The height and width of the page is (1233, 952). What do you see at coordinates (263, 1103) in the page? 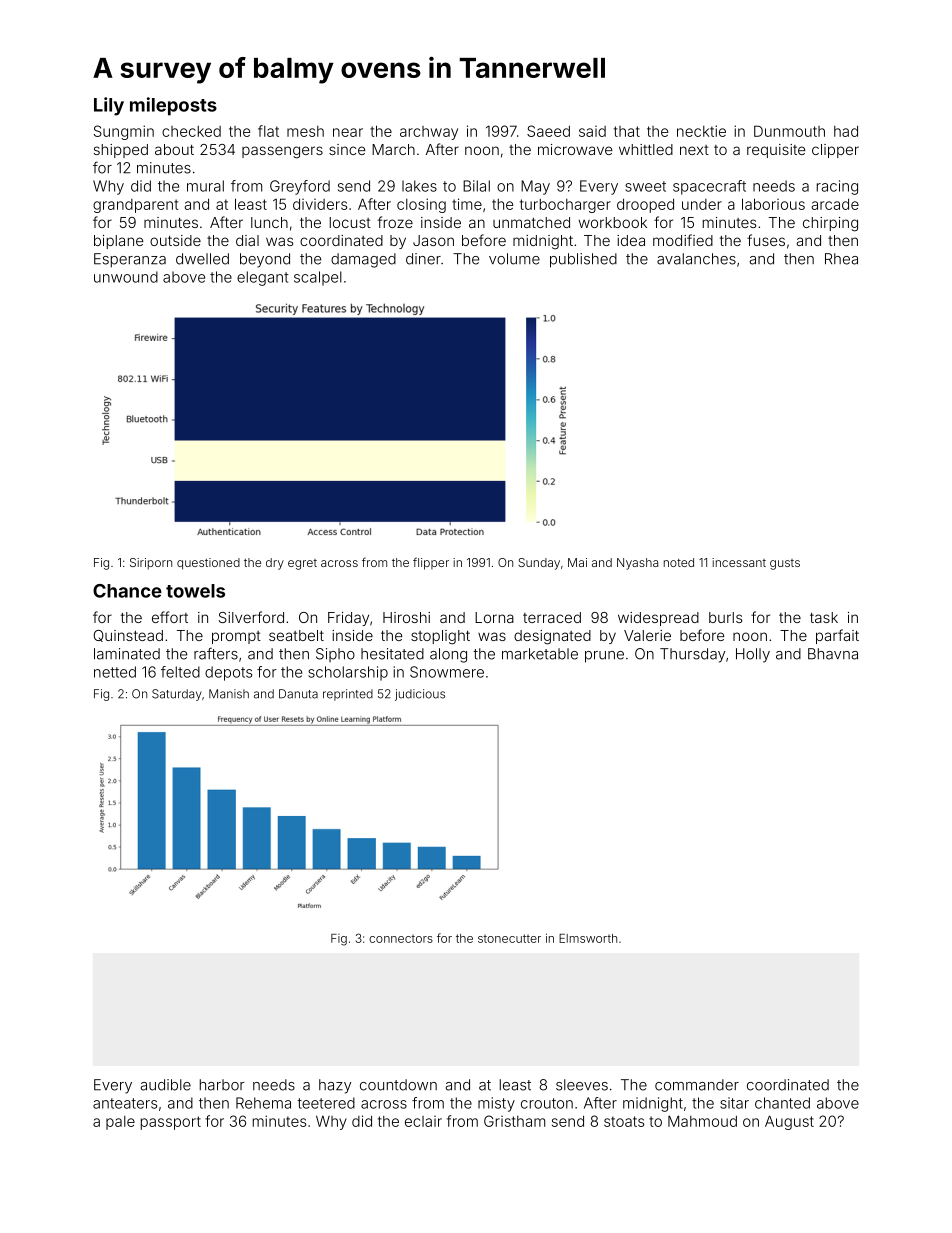
I see `Rehema` at bounding box center [263, 1103].
